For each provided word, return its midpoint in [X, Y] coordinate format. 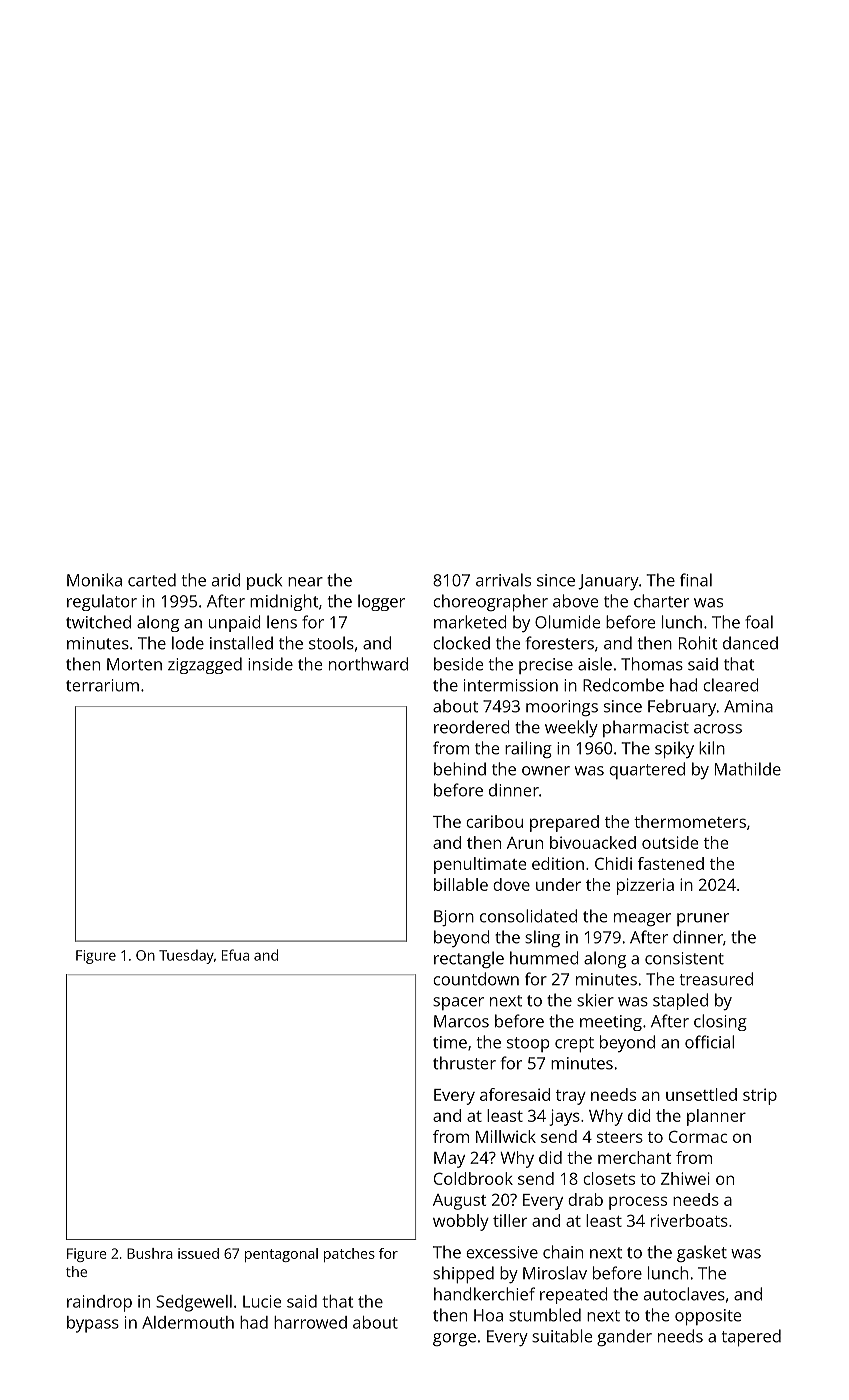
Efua [235, 955]
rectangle [469, 959]
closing [720, 1022]
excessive [502, 1252]
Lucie [262, 1301]
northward [368, 664]
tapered [751, 1337]
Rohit [698, 643]
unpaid [235, 623]
